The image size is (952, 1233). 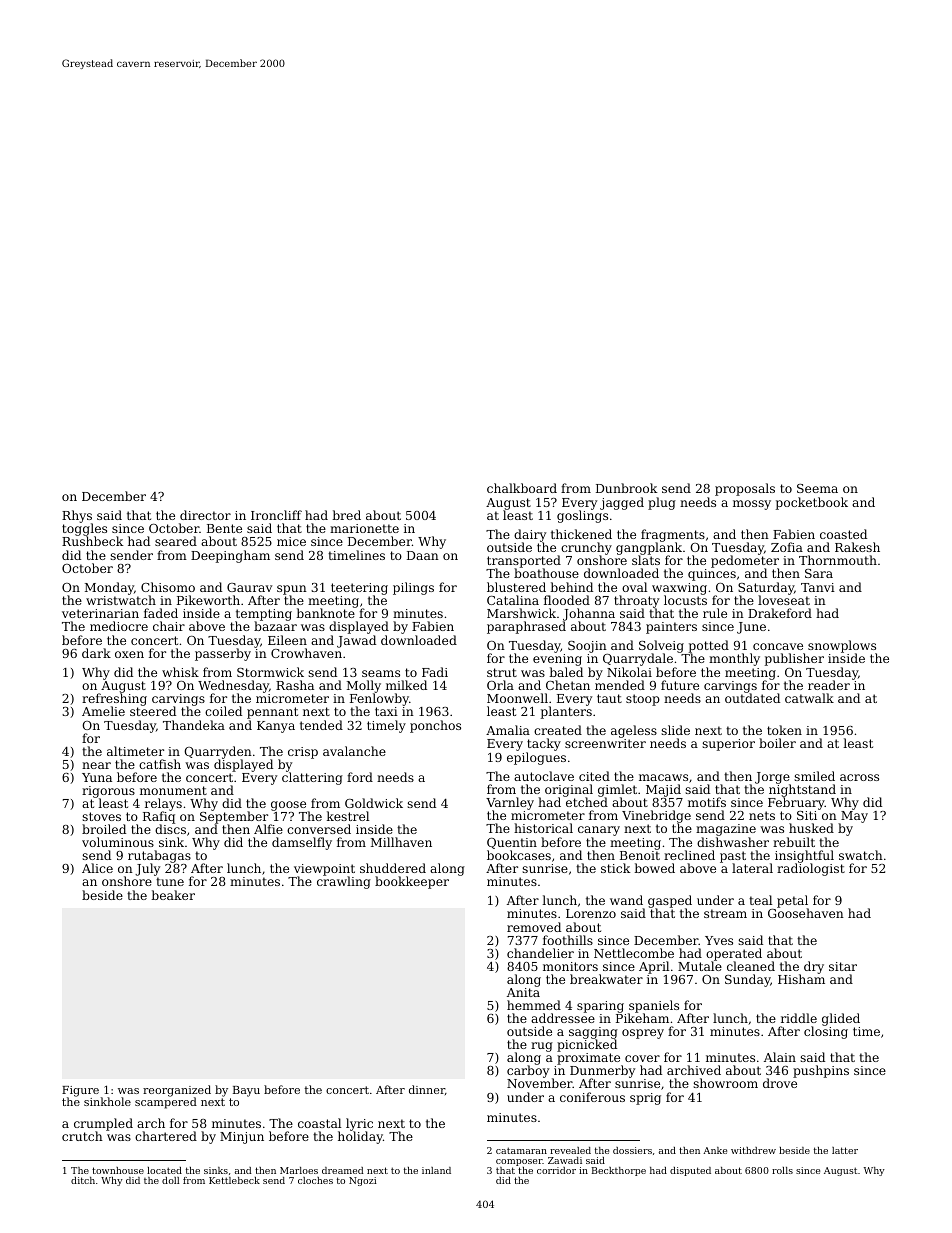 I want to click on Kettlebeck, so click(x=234, y=1180).
